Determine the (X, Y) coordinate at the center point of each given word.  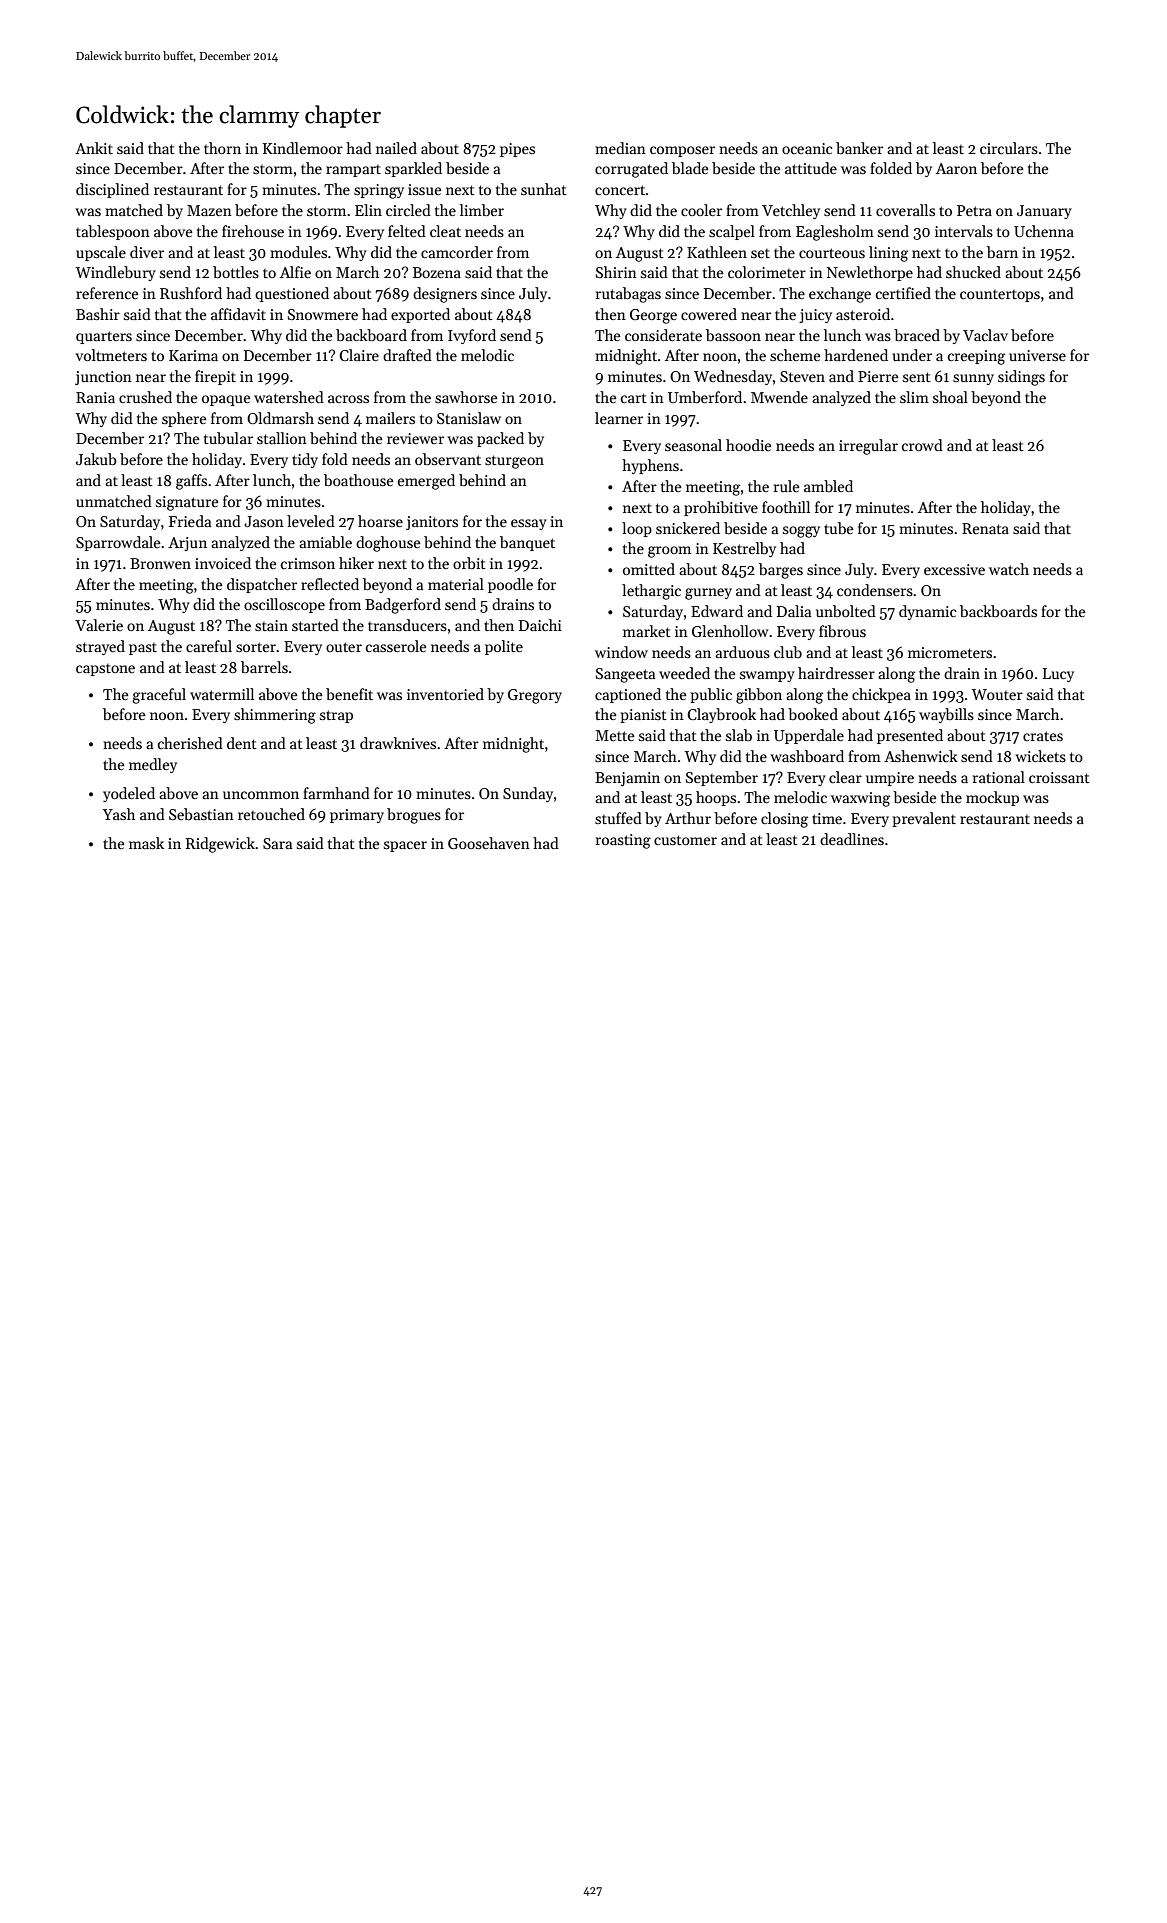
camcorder (457, 252)
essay (529, 524)
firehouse (253, 231)
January (1044, 212)
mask (146, 843)
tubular (228, 438)
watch (1009, 569)
